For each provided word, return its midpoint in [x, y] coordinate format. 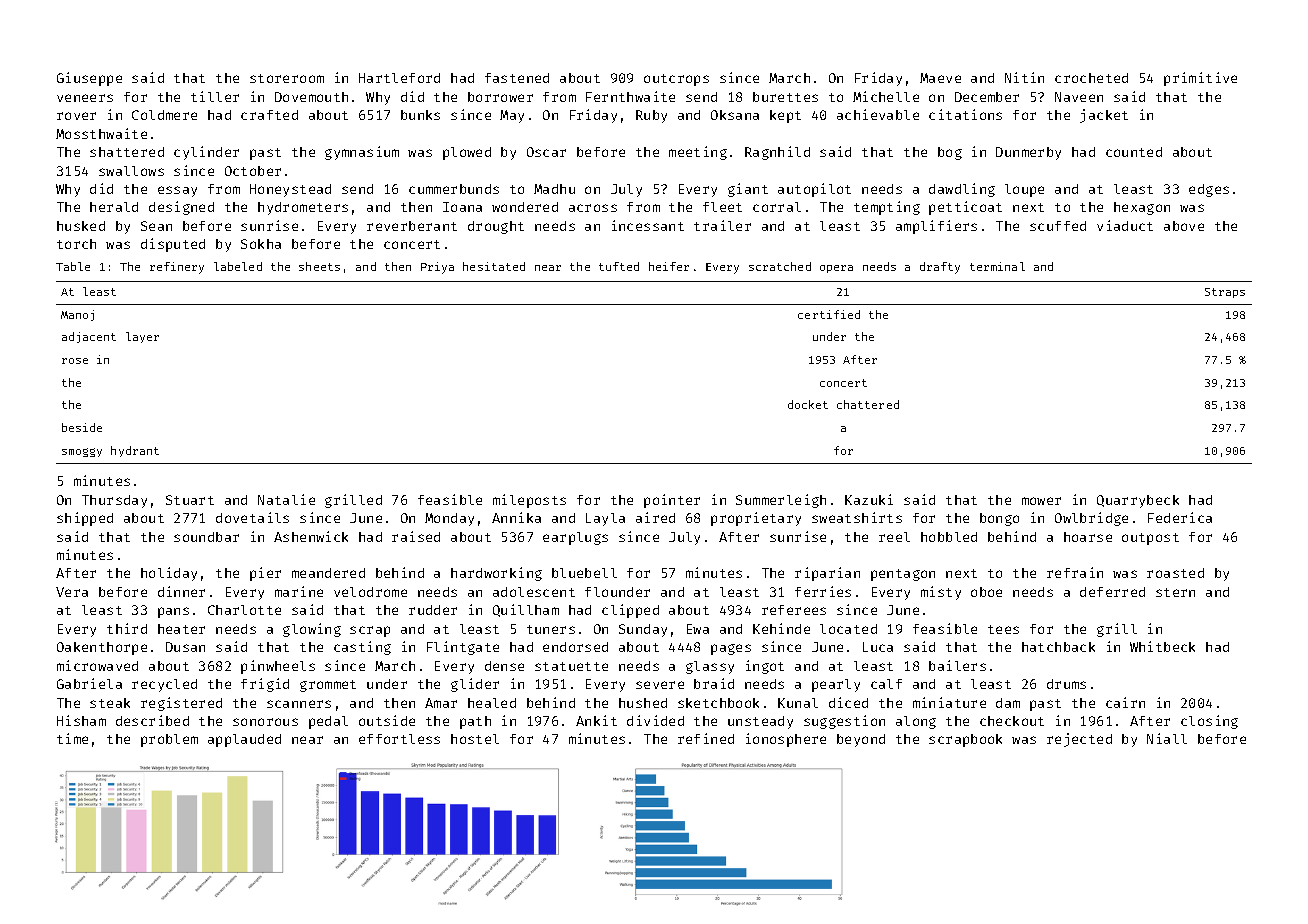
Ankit [596, 720]
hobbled [949, 537]
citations [965, 114]
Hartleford [399, 78]
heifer [669, 266]
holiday [169, 574]
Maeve [940, 78]
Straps [1225, 293]
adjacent [89, 337]
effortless [399, 739]
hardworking [496, 574]
